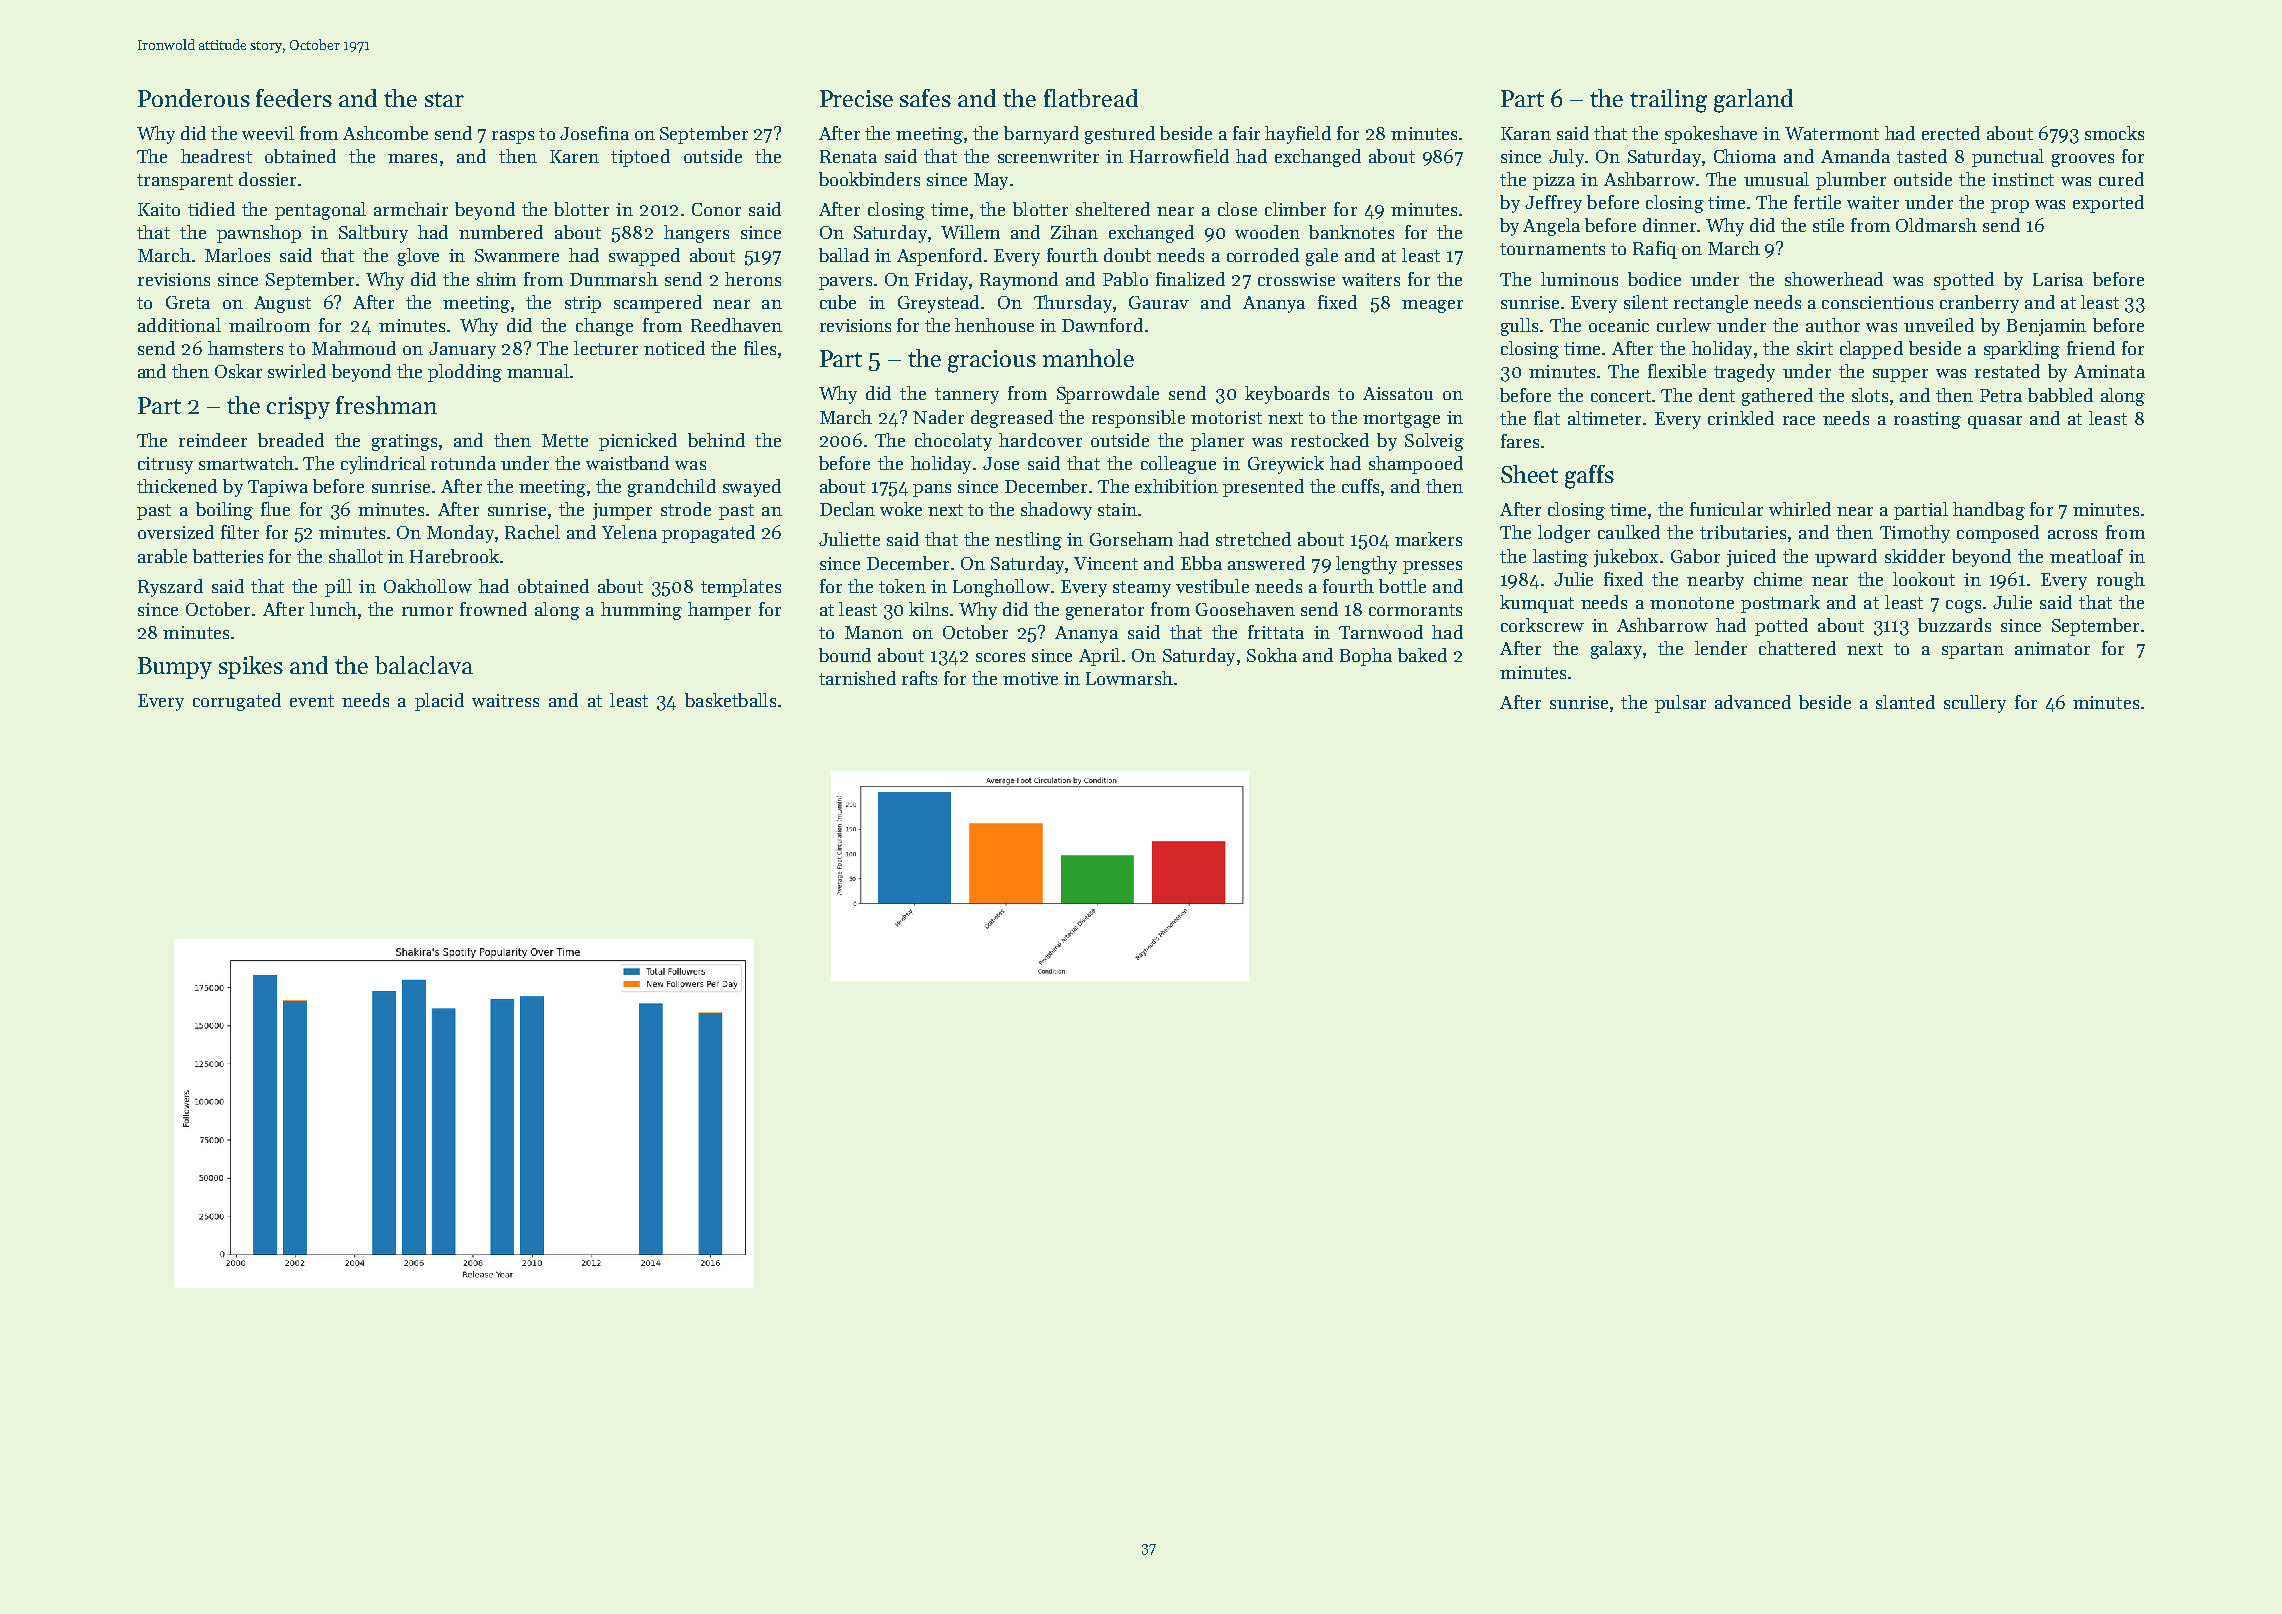 The height and width of the image is (1614, 2282). What do you see at coordinates (237, 702) in the image?
I see `corrugated` at bounding box center [237, 702].
